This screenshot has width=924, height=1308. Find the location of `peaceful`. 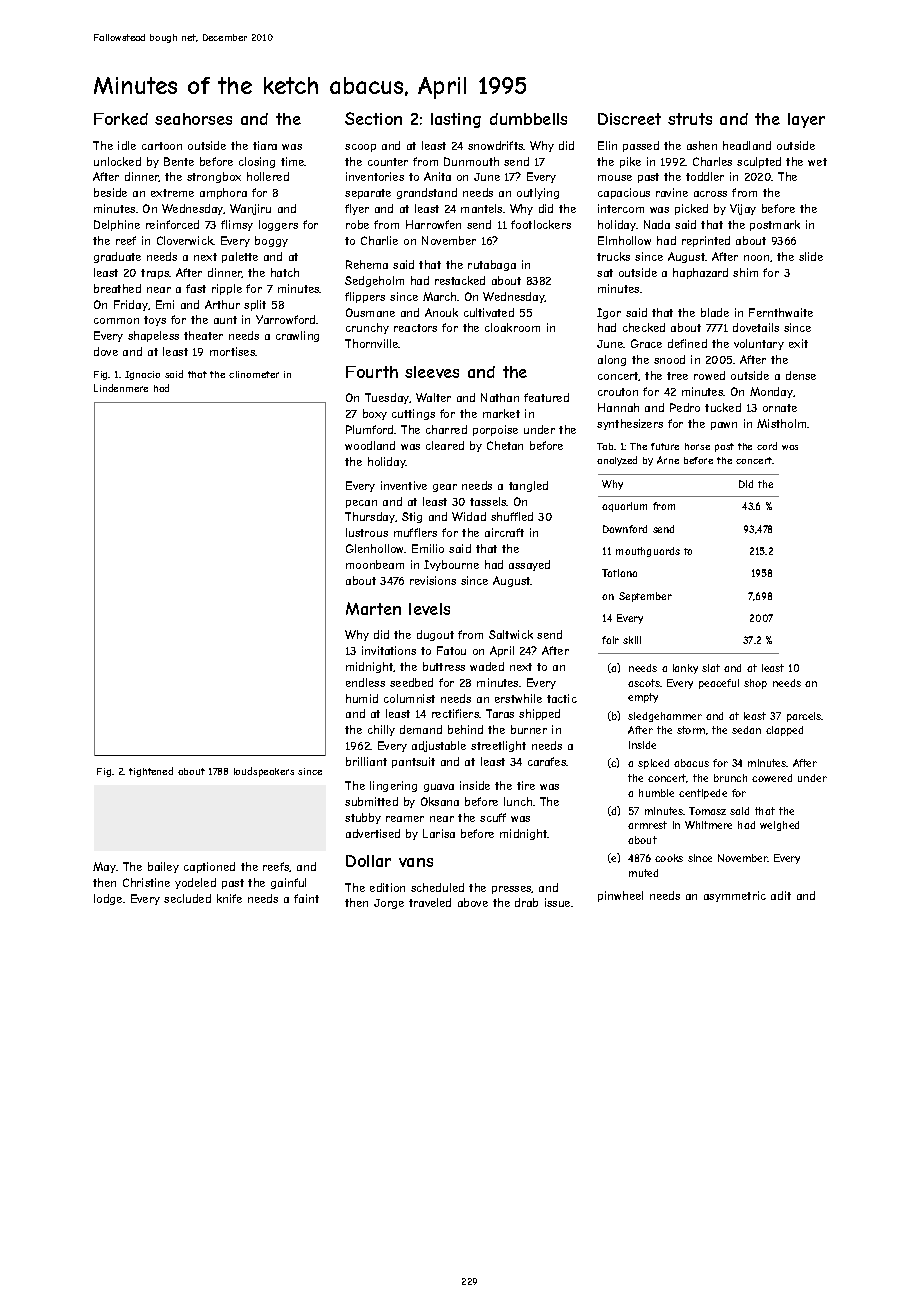

peaceful is located at coordinates (719, 684).
